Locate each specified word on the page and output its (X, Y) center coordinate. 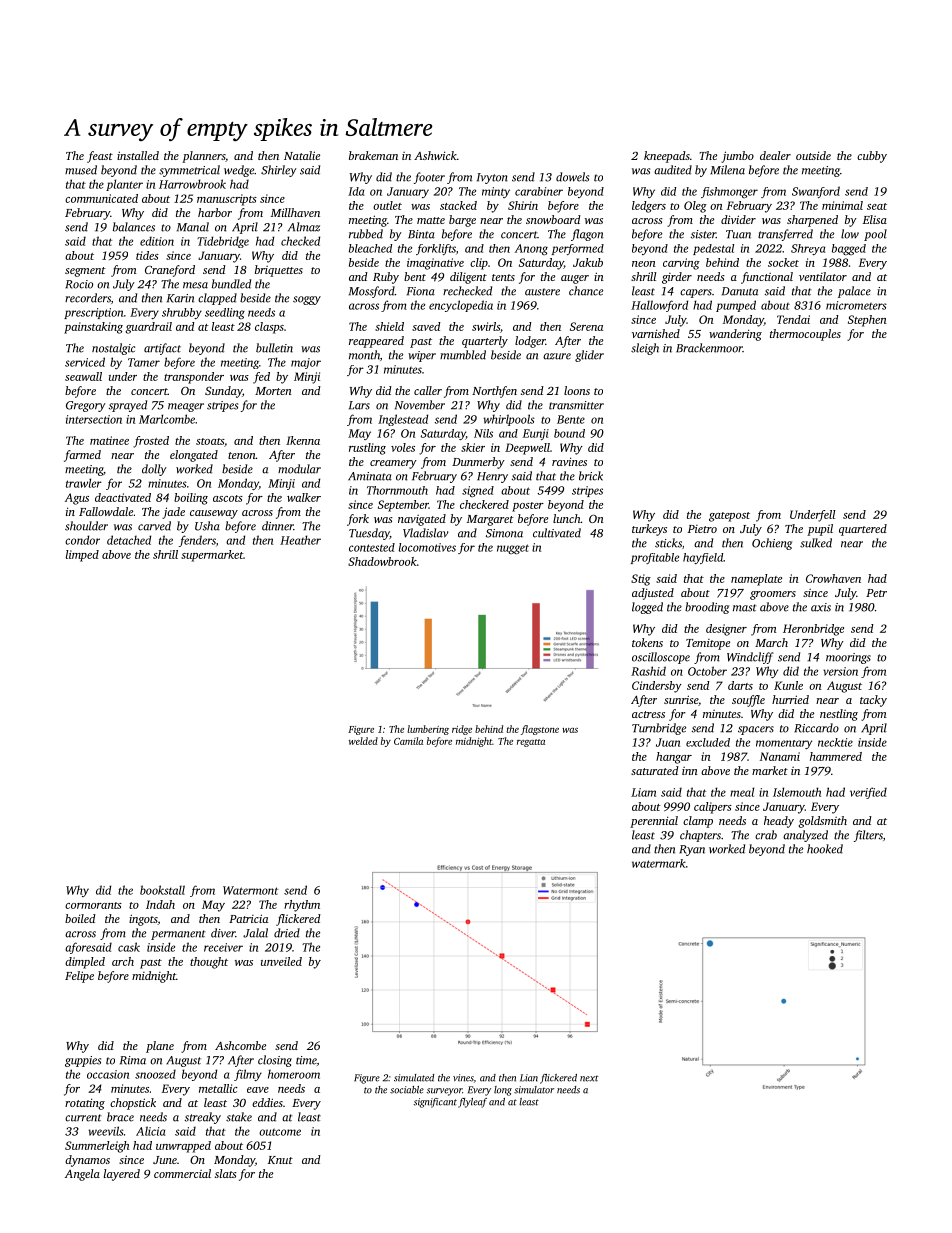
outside (813, 155)
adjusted (653, 594)
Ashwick (435, 155)
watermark (659, 863)
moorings (848, 658)
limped (82, 556)
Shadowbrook (382, 561)
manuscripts (227, 200)
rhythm (302, 906)
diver (223, 933)
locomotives (427, 547)
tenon (242, 455)
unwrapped (183, 1147)
